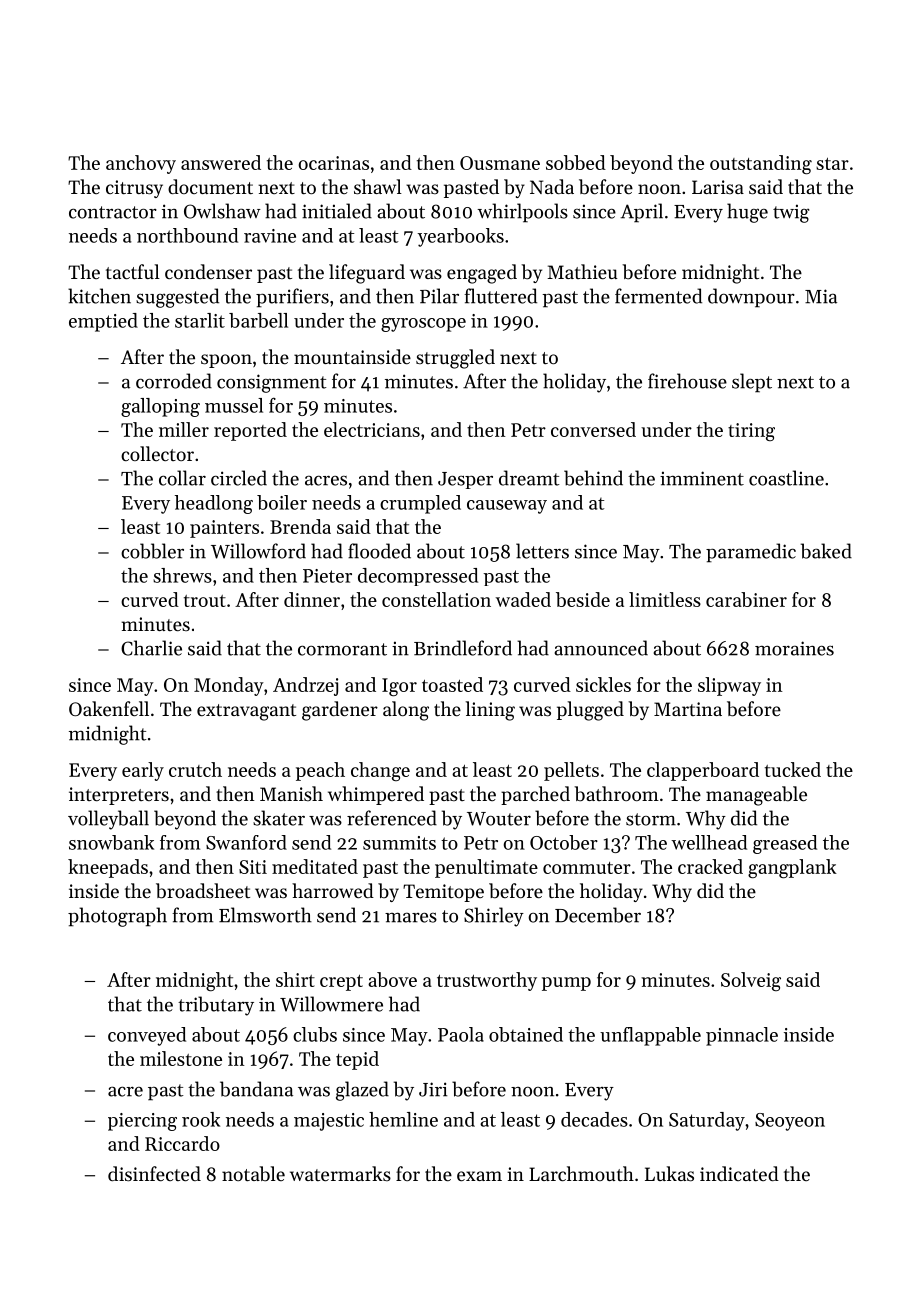 The width and height of the document is (924, 1311). I want to click on announced, so click(601, 648).
